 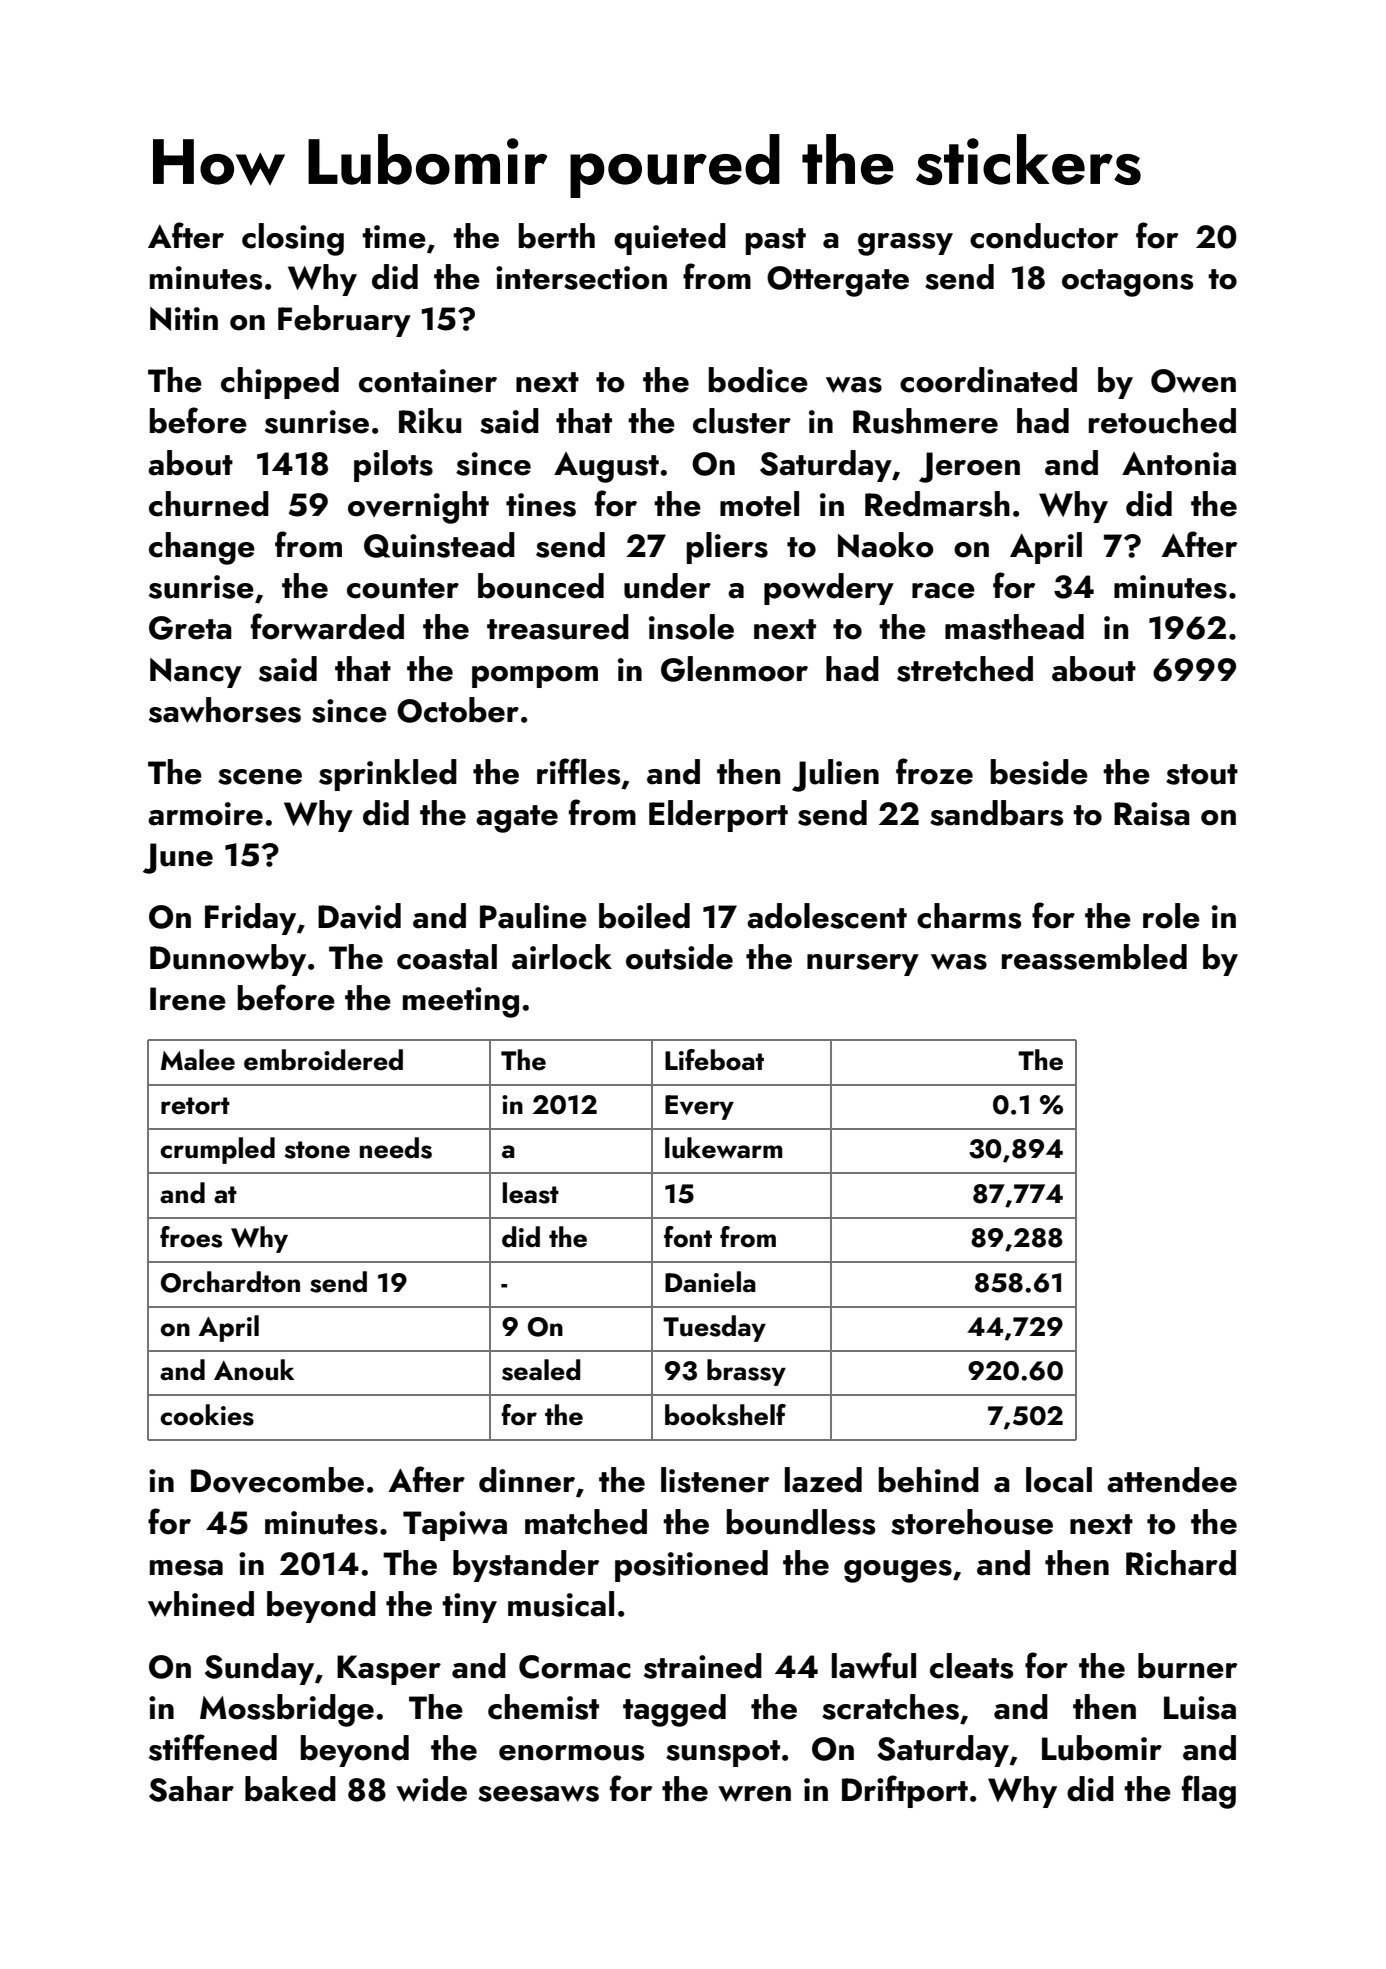 I want to click on wren, so click(x=754, y=1793).
